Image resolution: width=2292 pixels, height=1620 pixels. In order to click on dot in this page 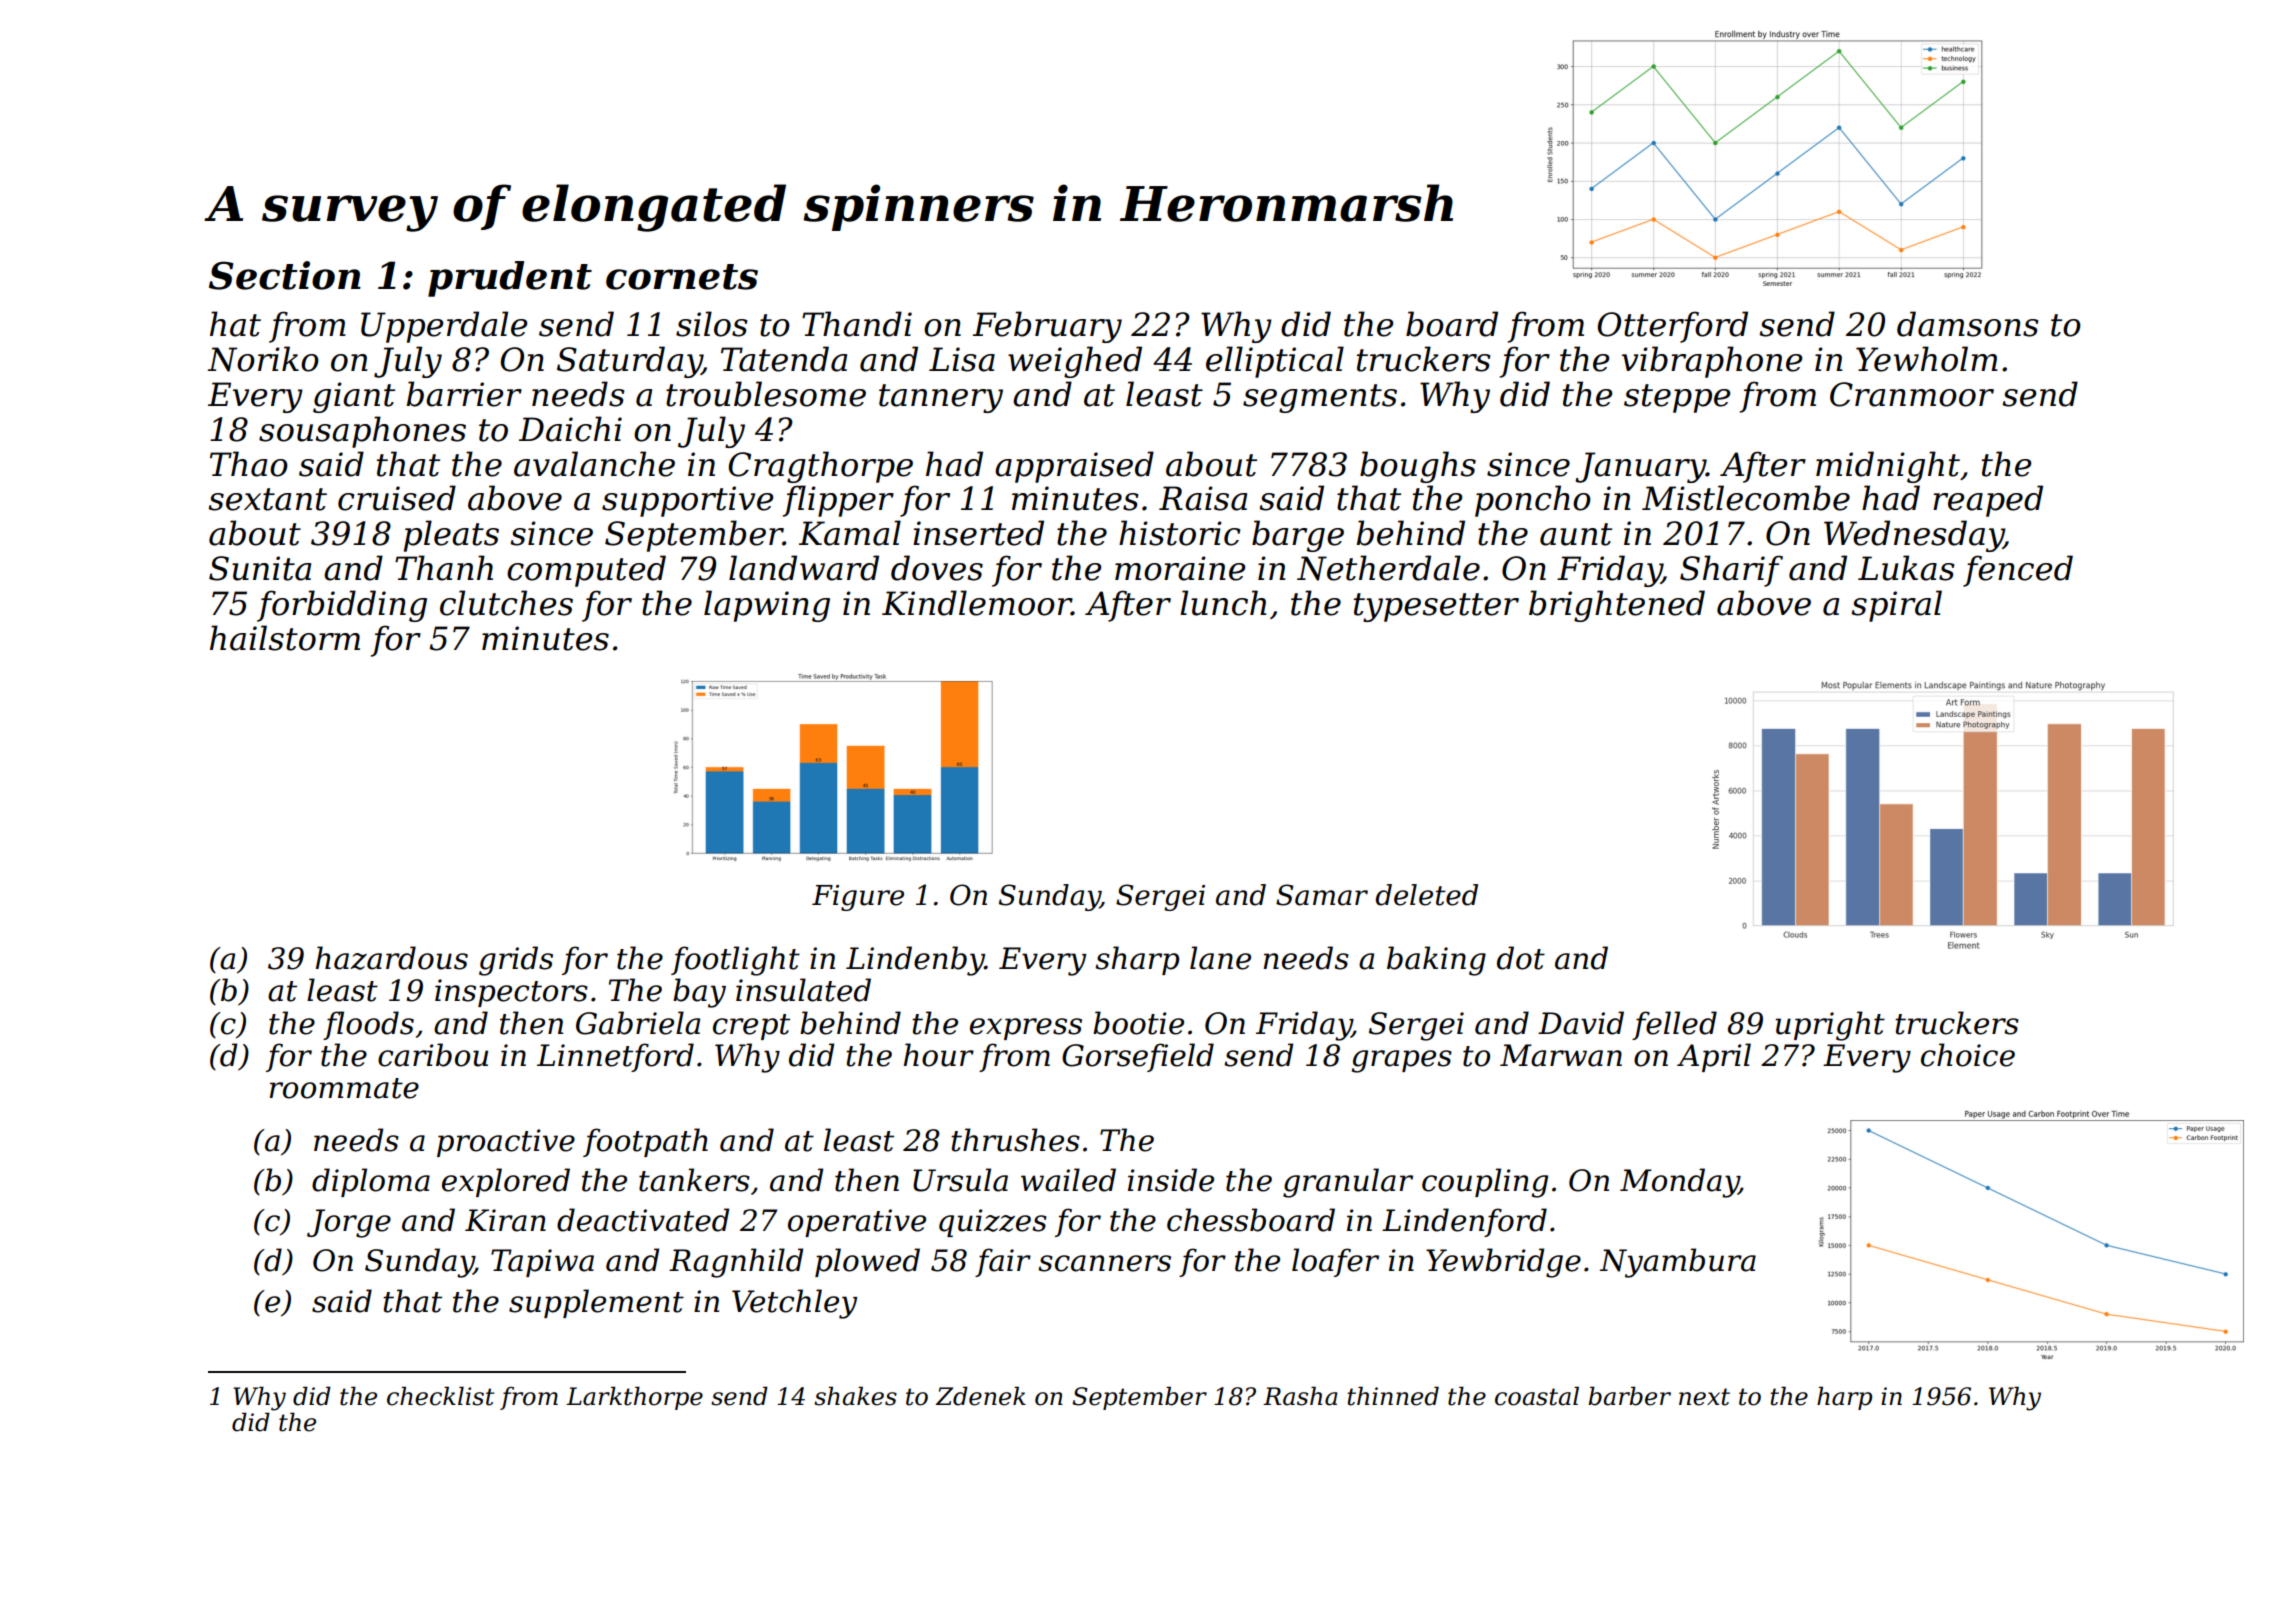, I will do `click(1521, 958)`.
